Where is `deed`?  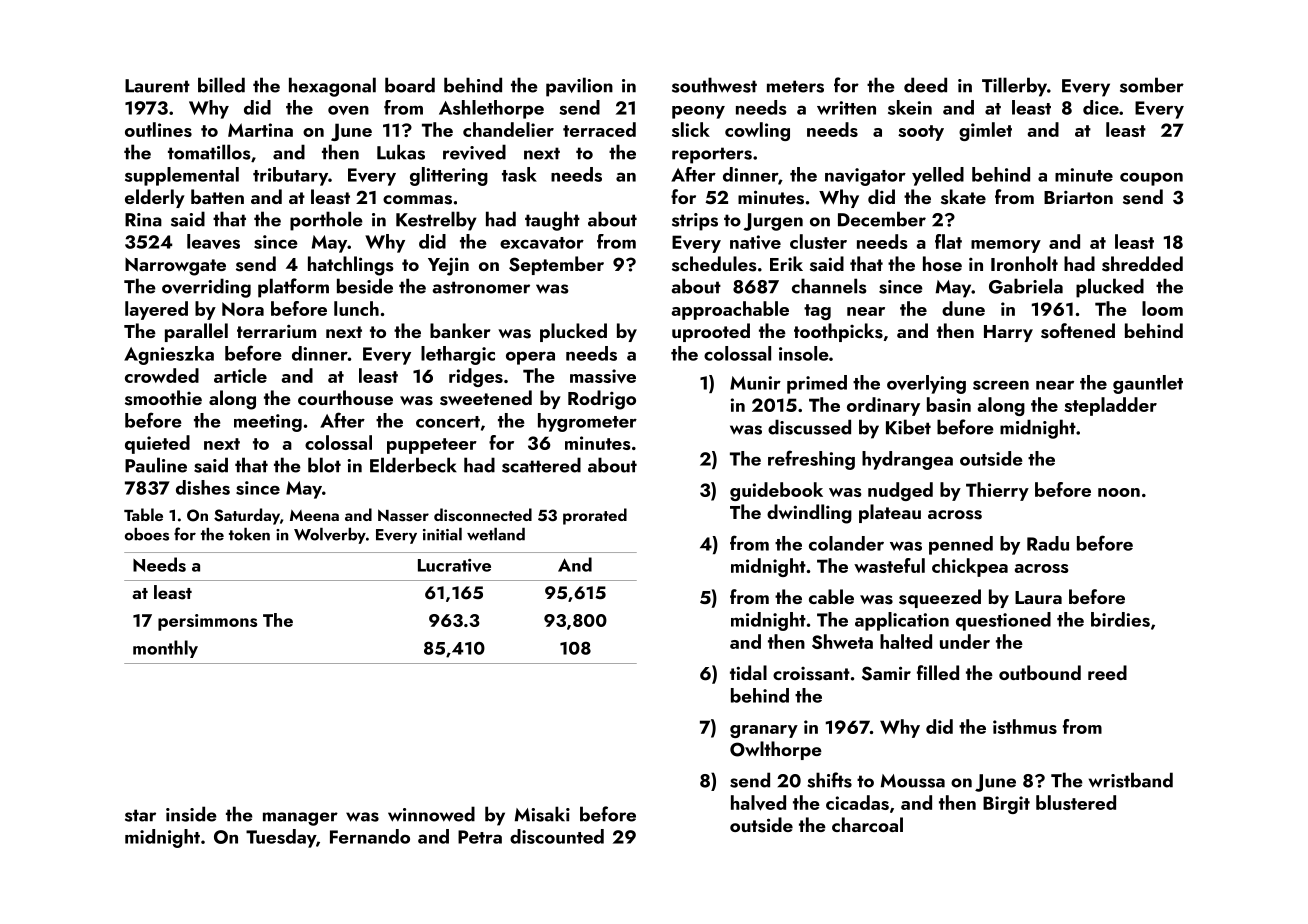
deed is located at coordinates (925, 85).
